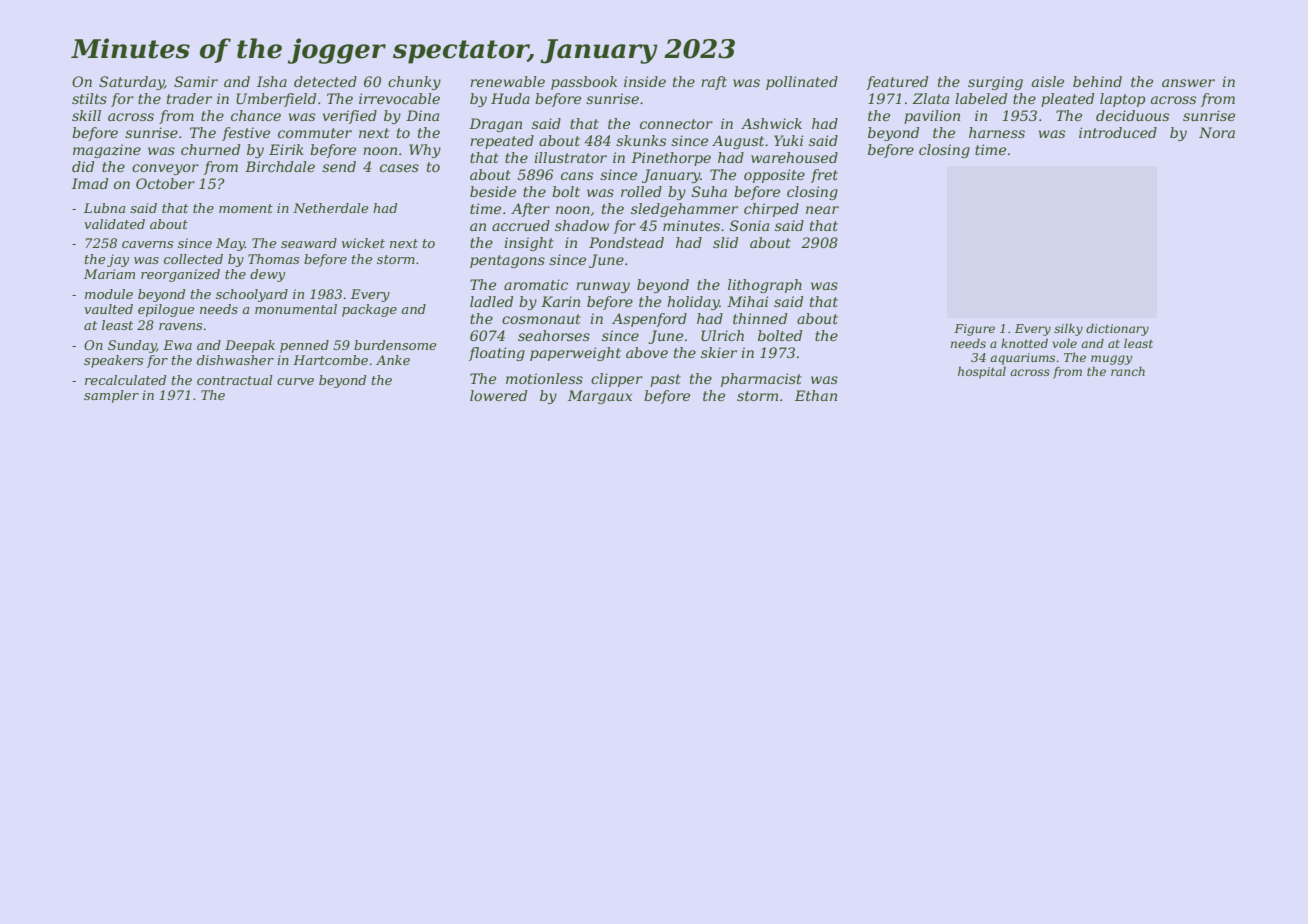 Image resolution: width=1308 pixels, height=924 pixels. I want to click on Huda, so click(510, 98).
